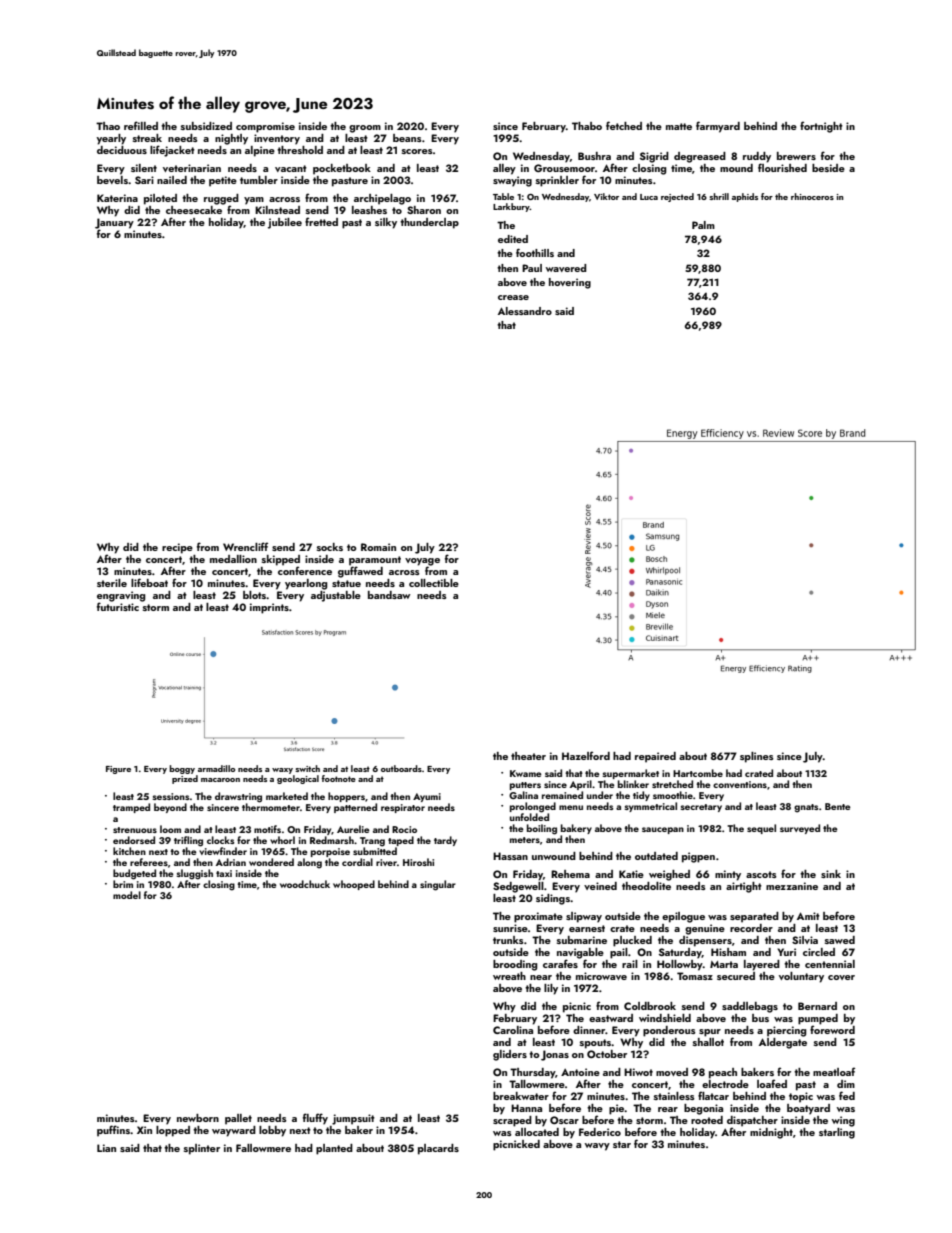  I want to click on fortnight, so click(821, 127).
